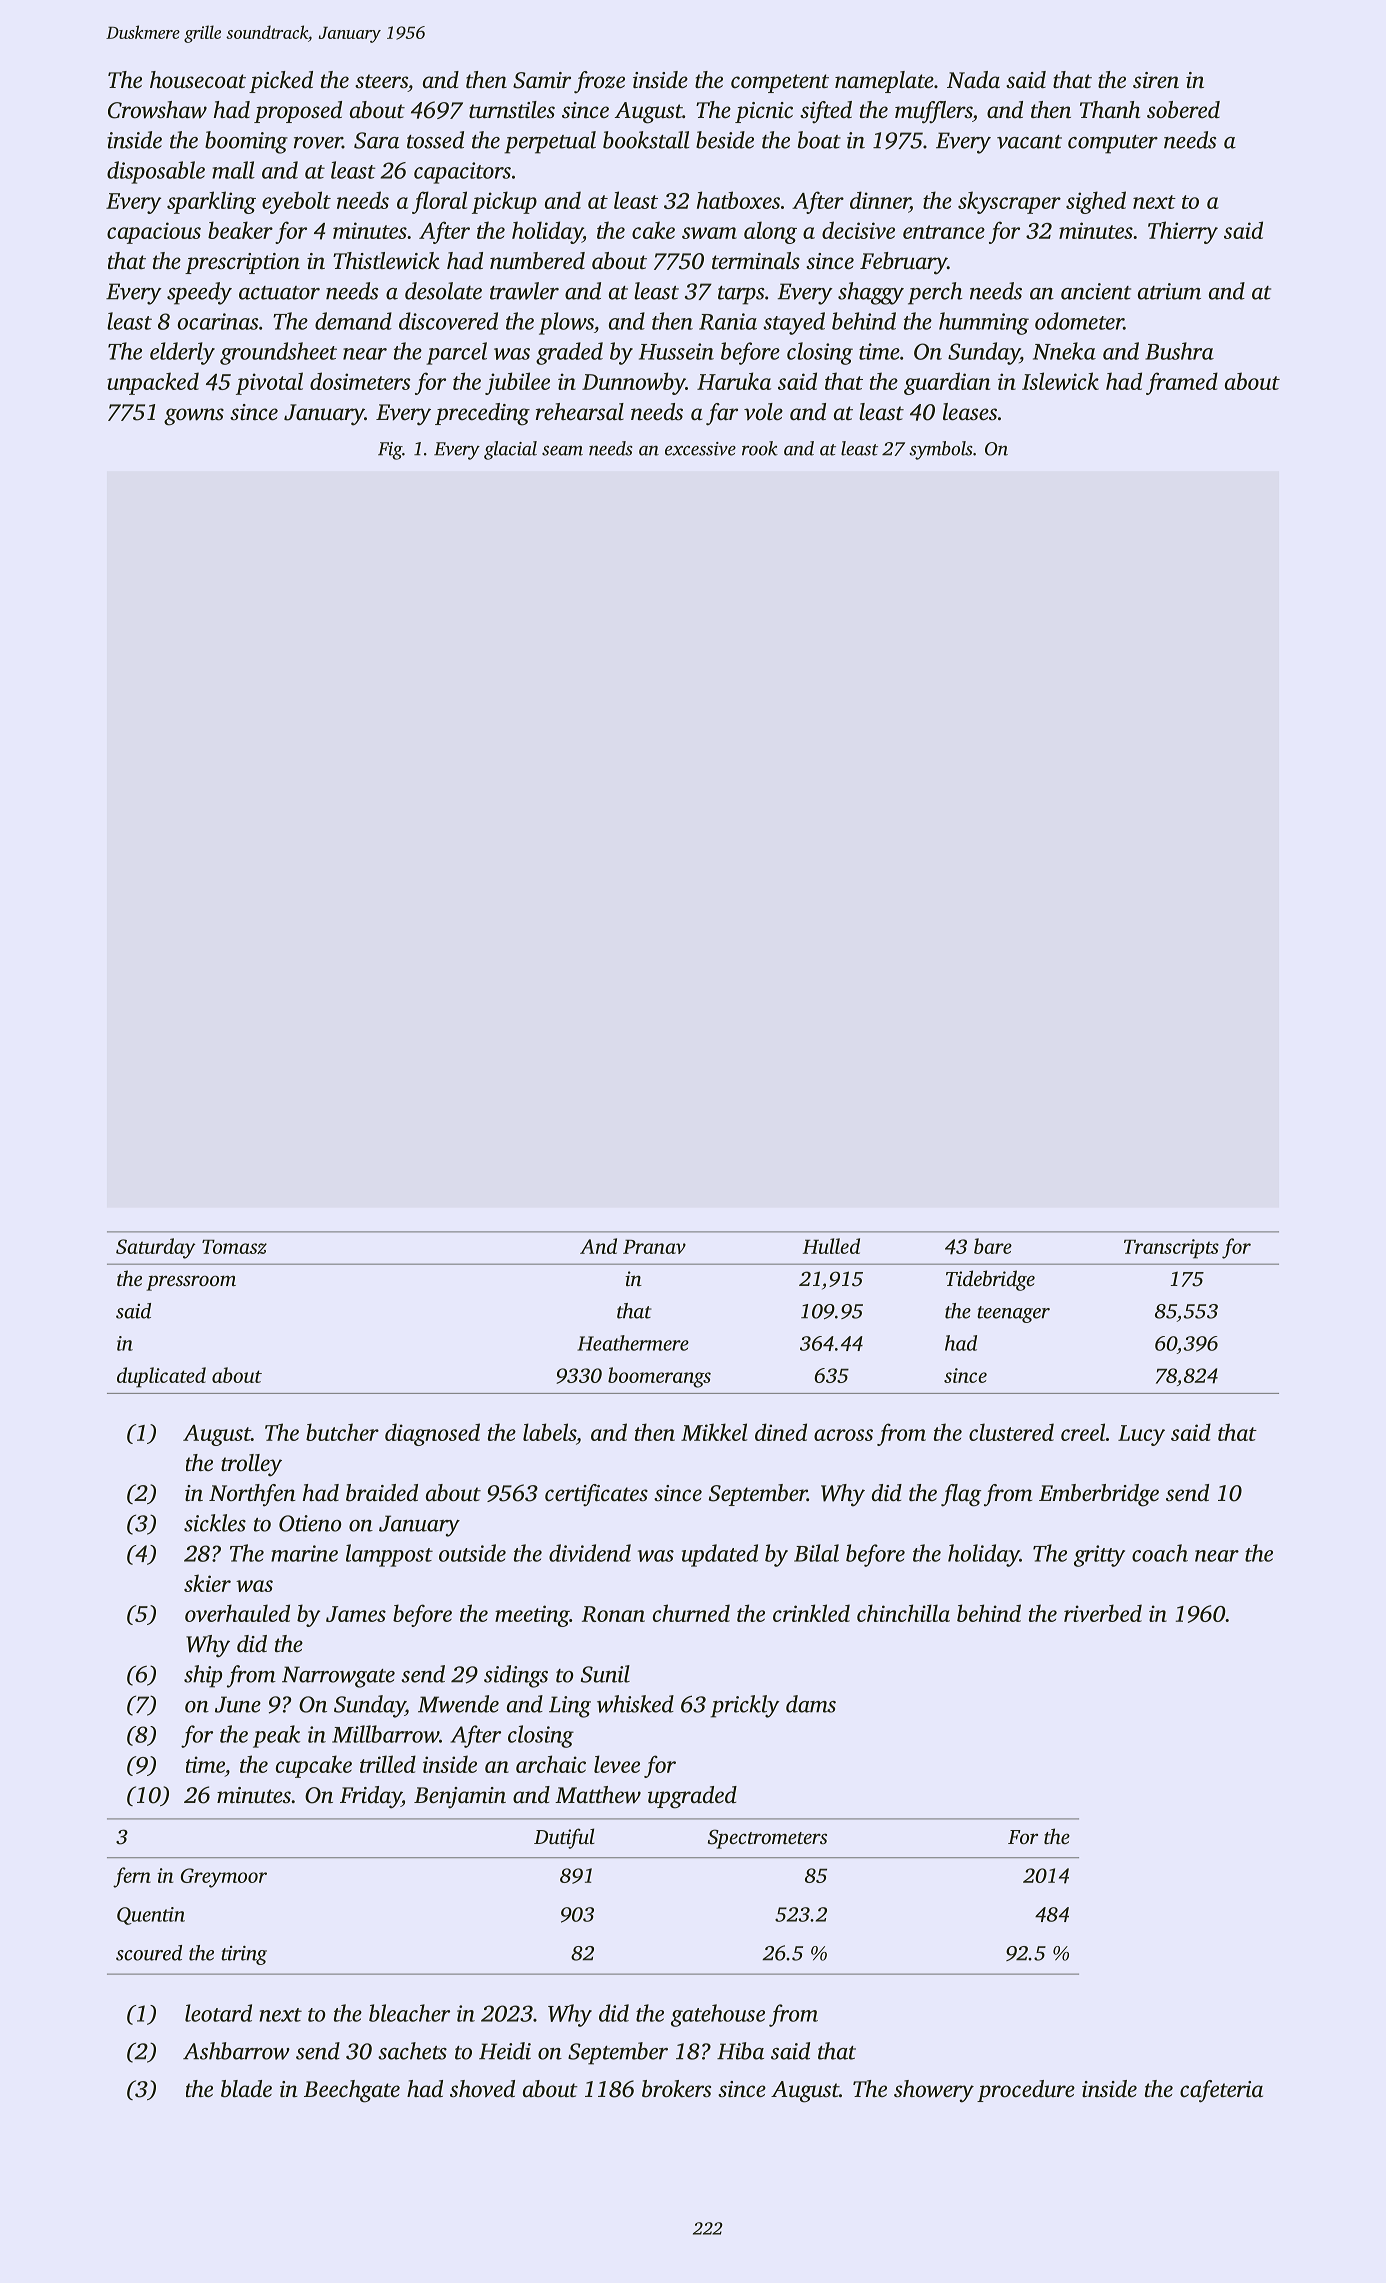 The height and width of the screenshot is (2283, 1386). What do you see at coordinates (1011, 1432) in the screenshot?
I see `clustered` at bounding box center [1011, 1432].
